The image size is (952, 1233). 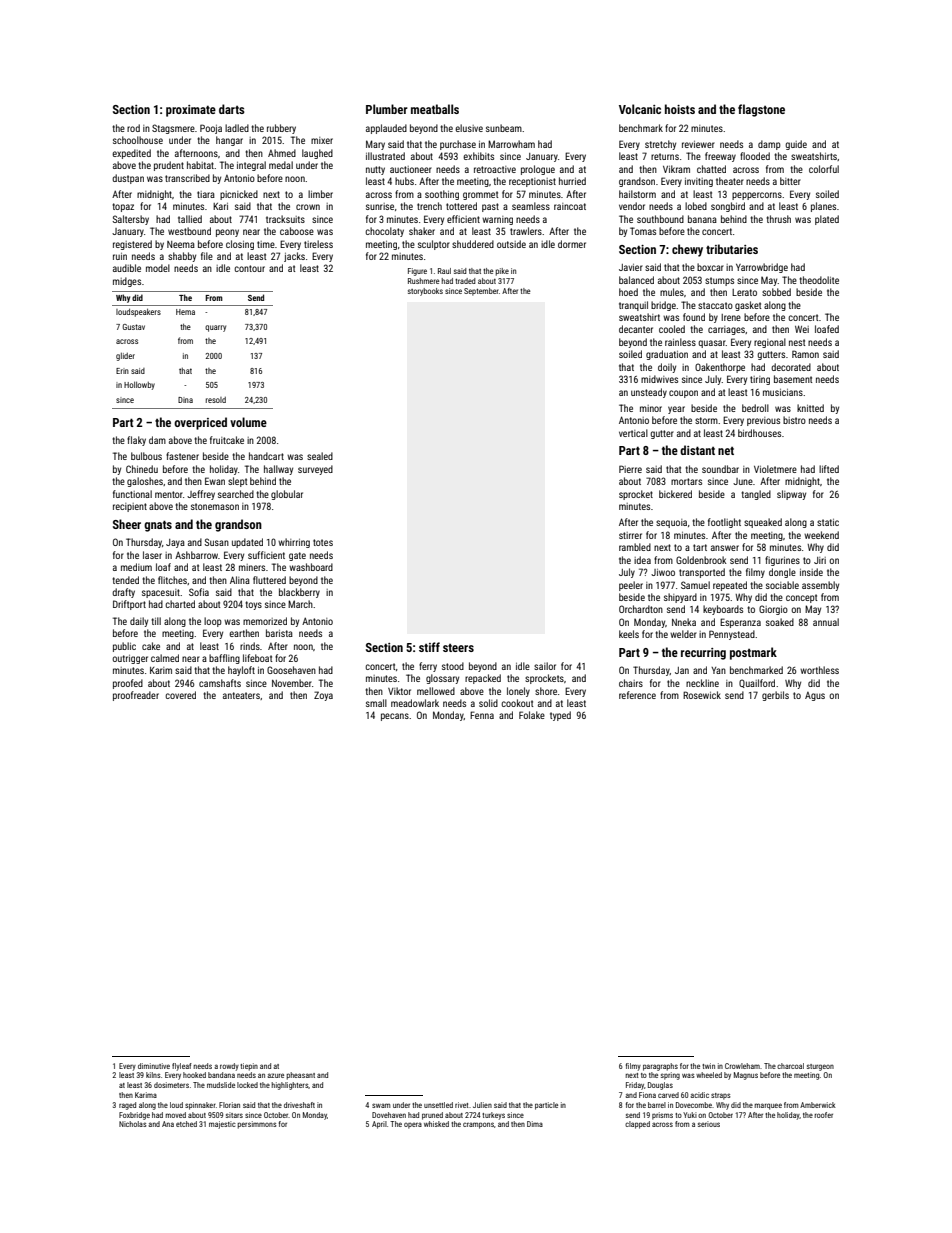 I want to click on dustpan, so click(x=128, y=179).
